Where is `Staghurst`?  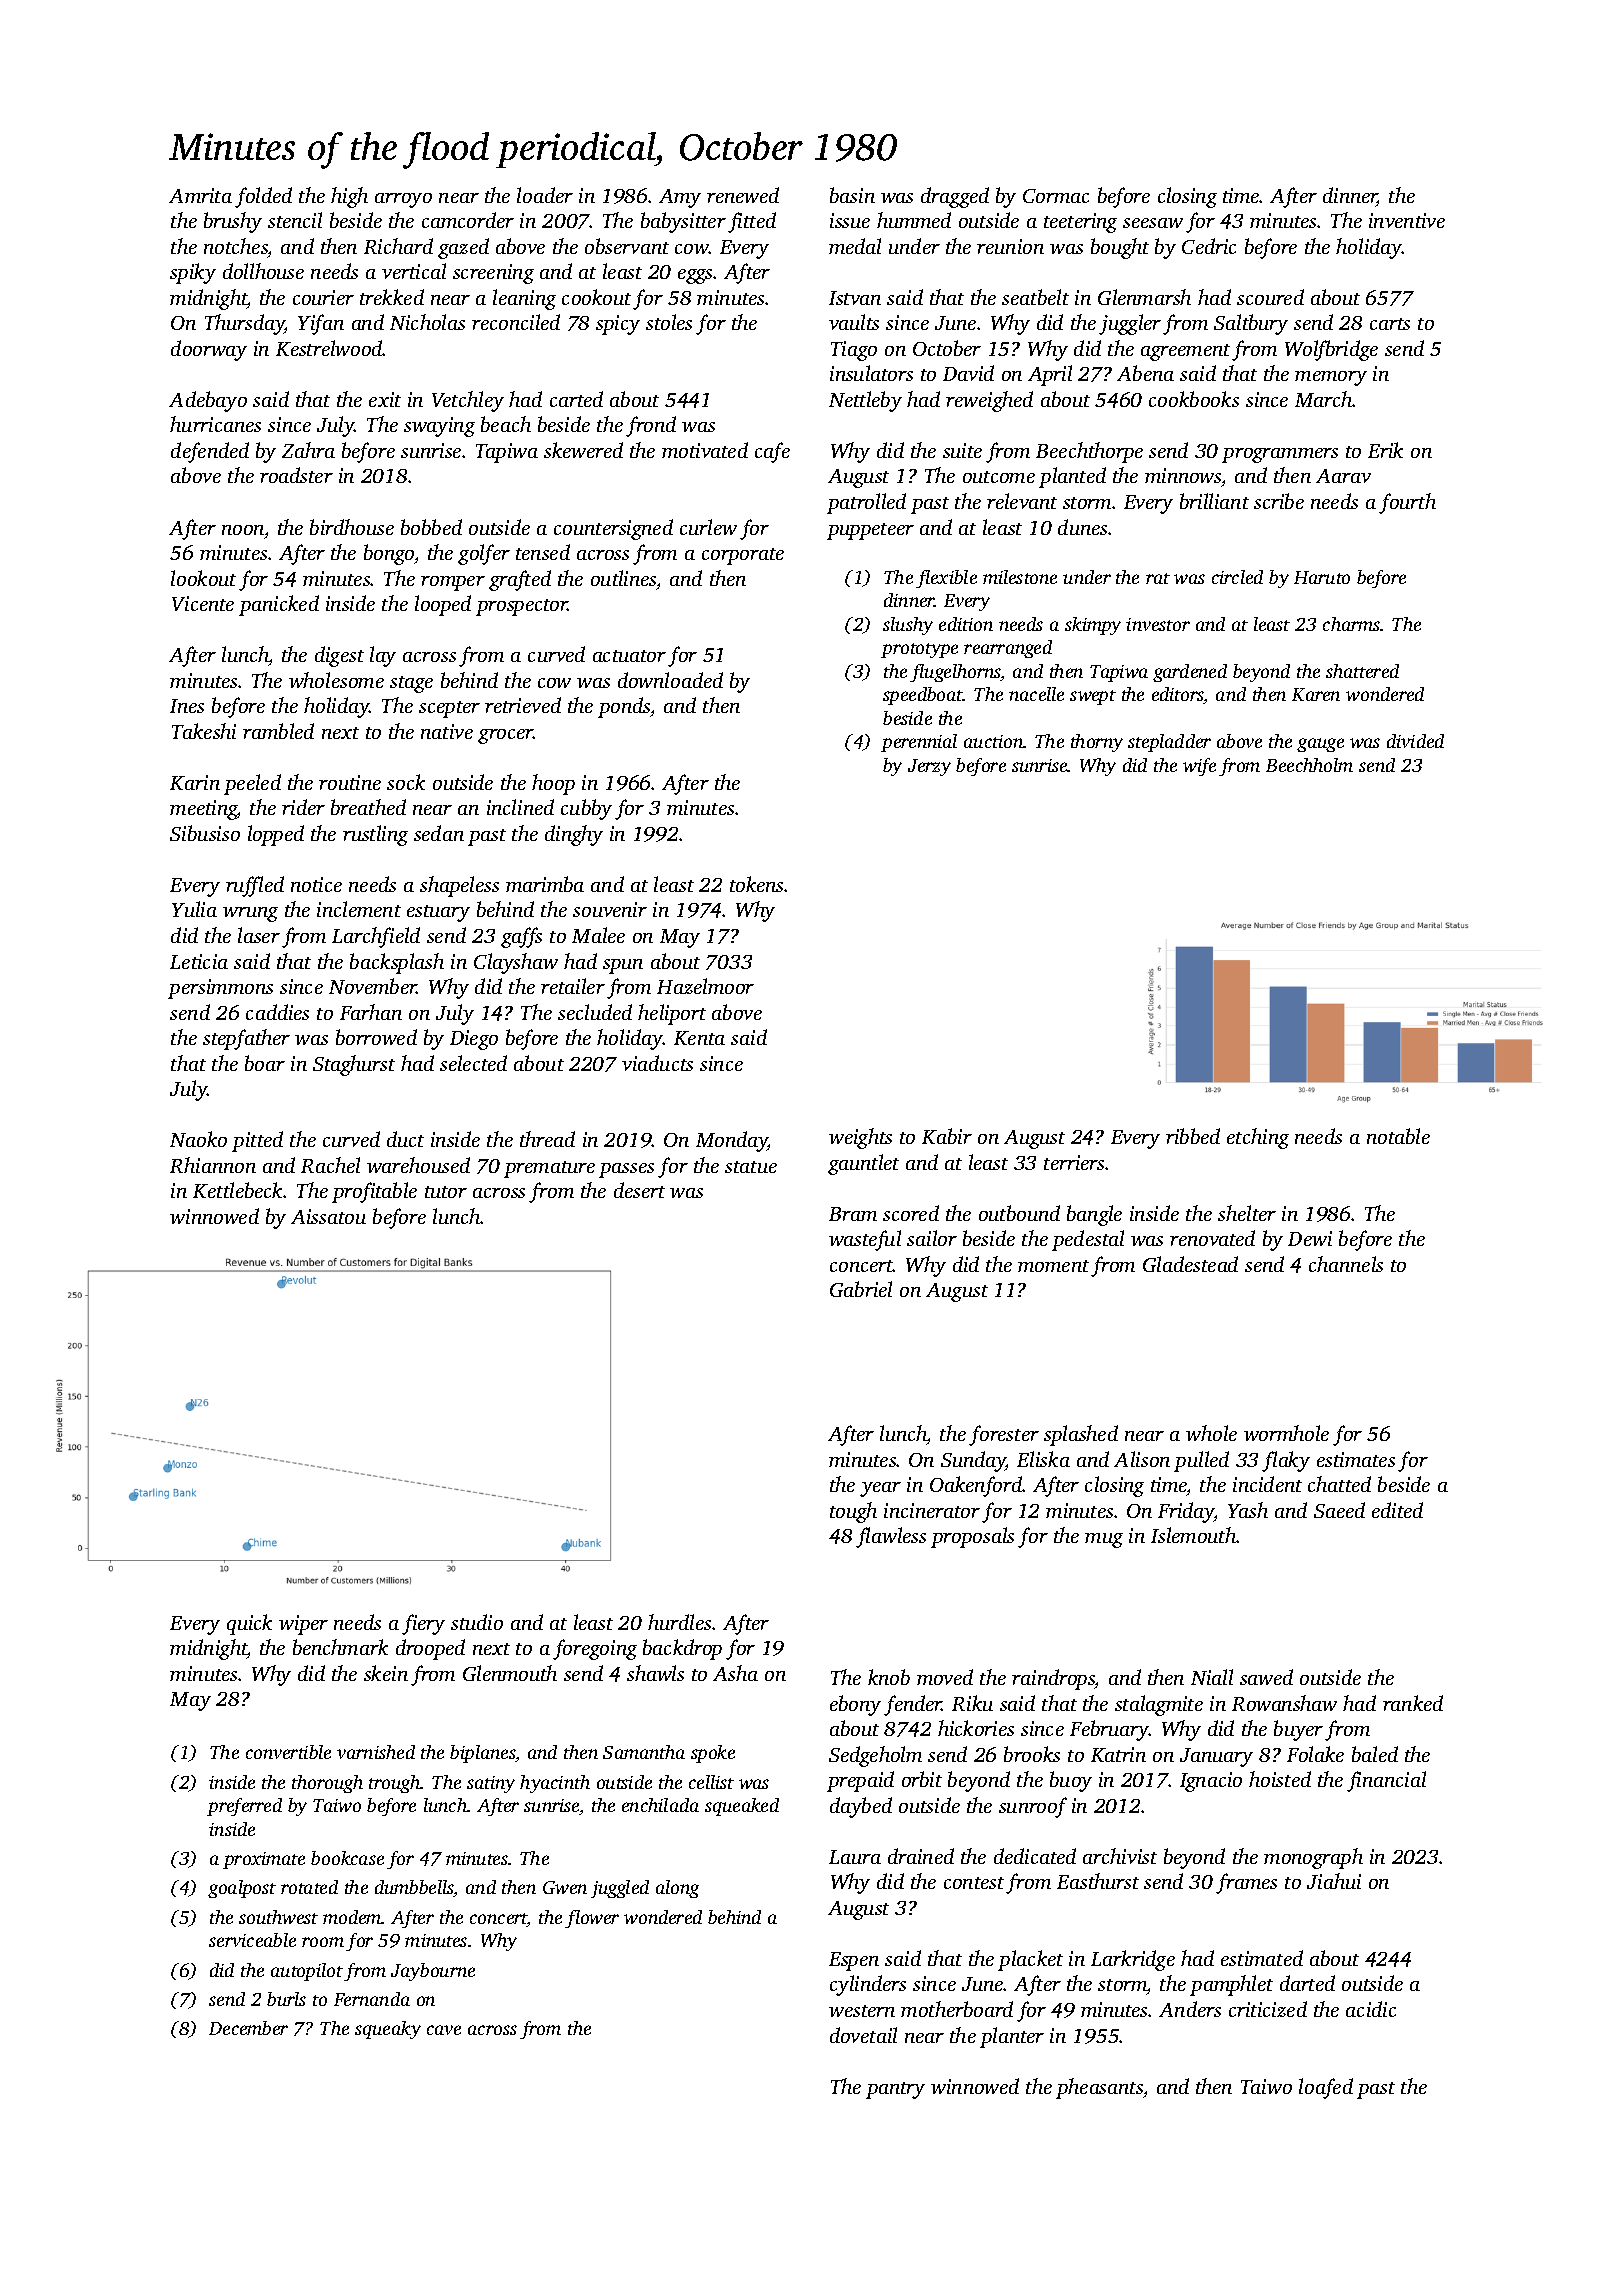
Staghurst is located at coordinates (354, 1065).
